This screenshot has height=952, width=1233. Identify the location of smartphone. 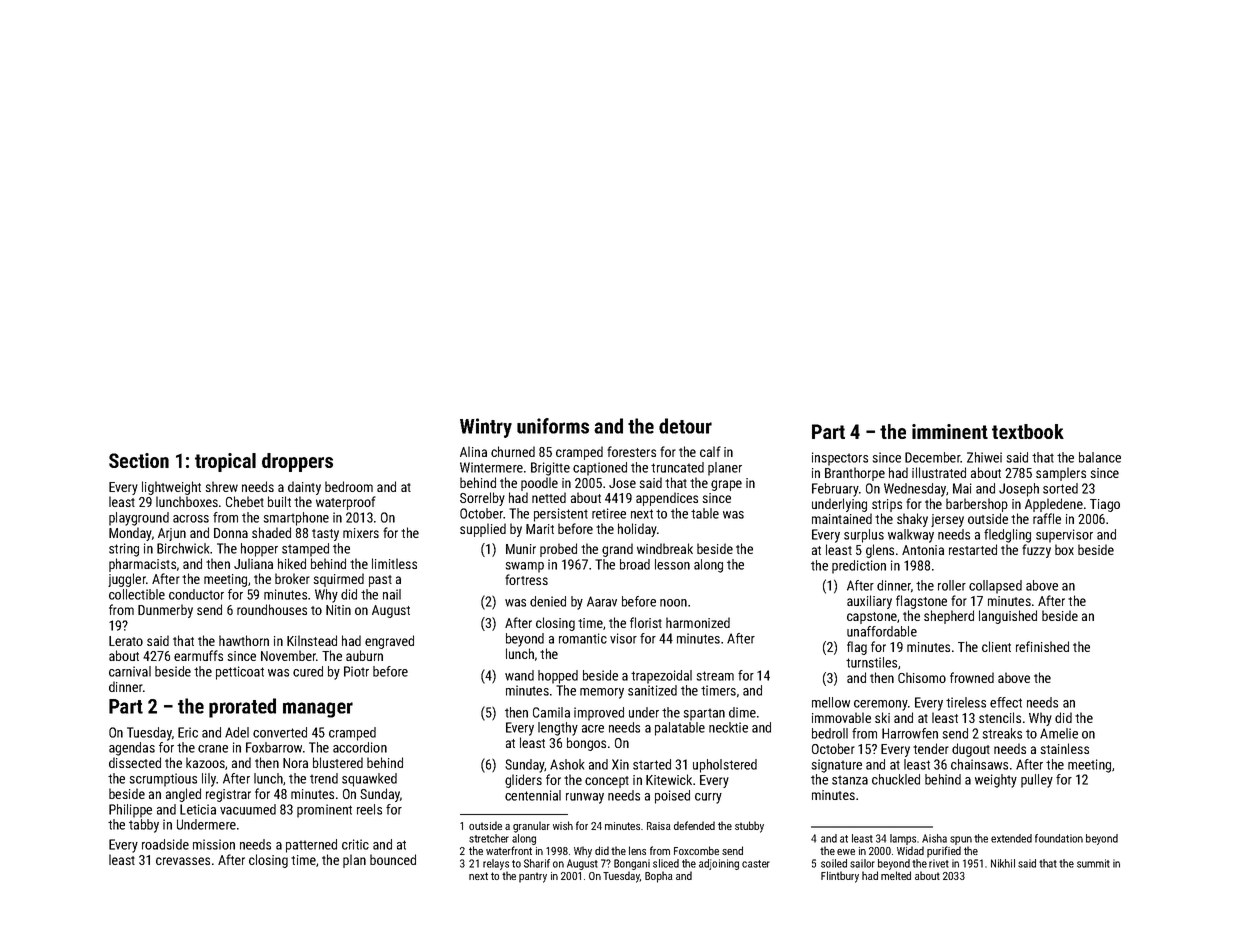
(296, 519).
